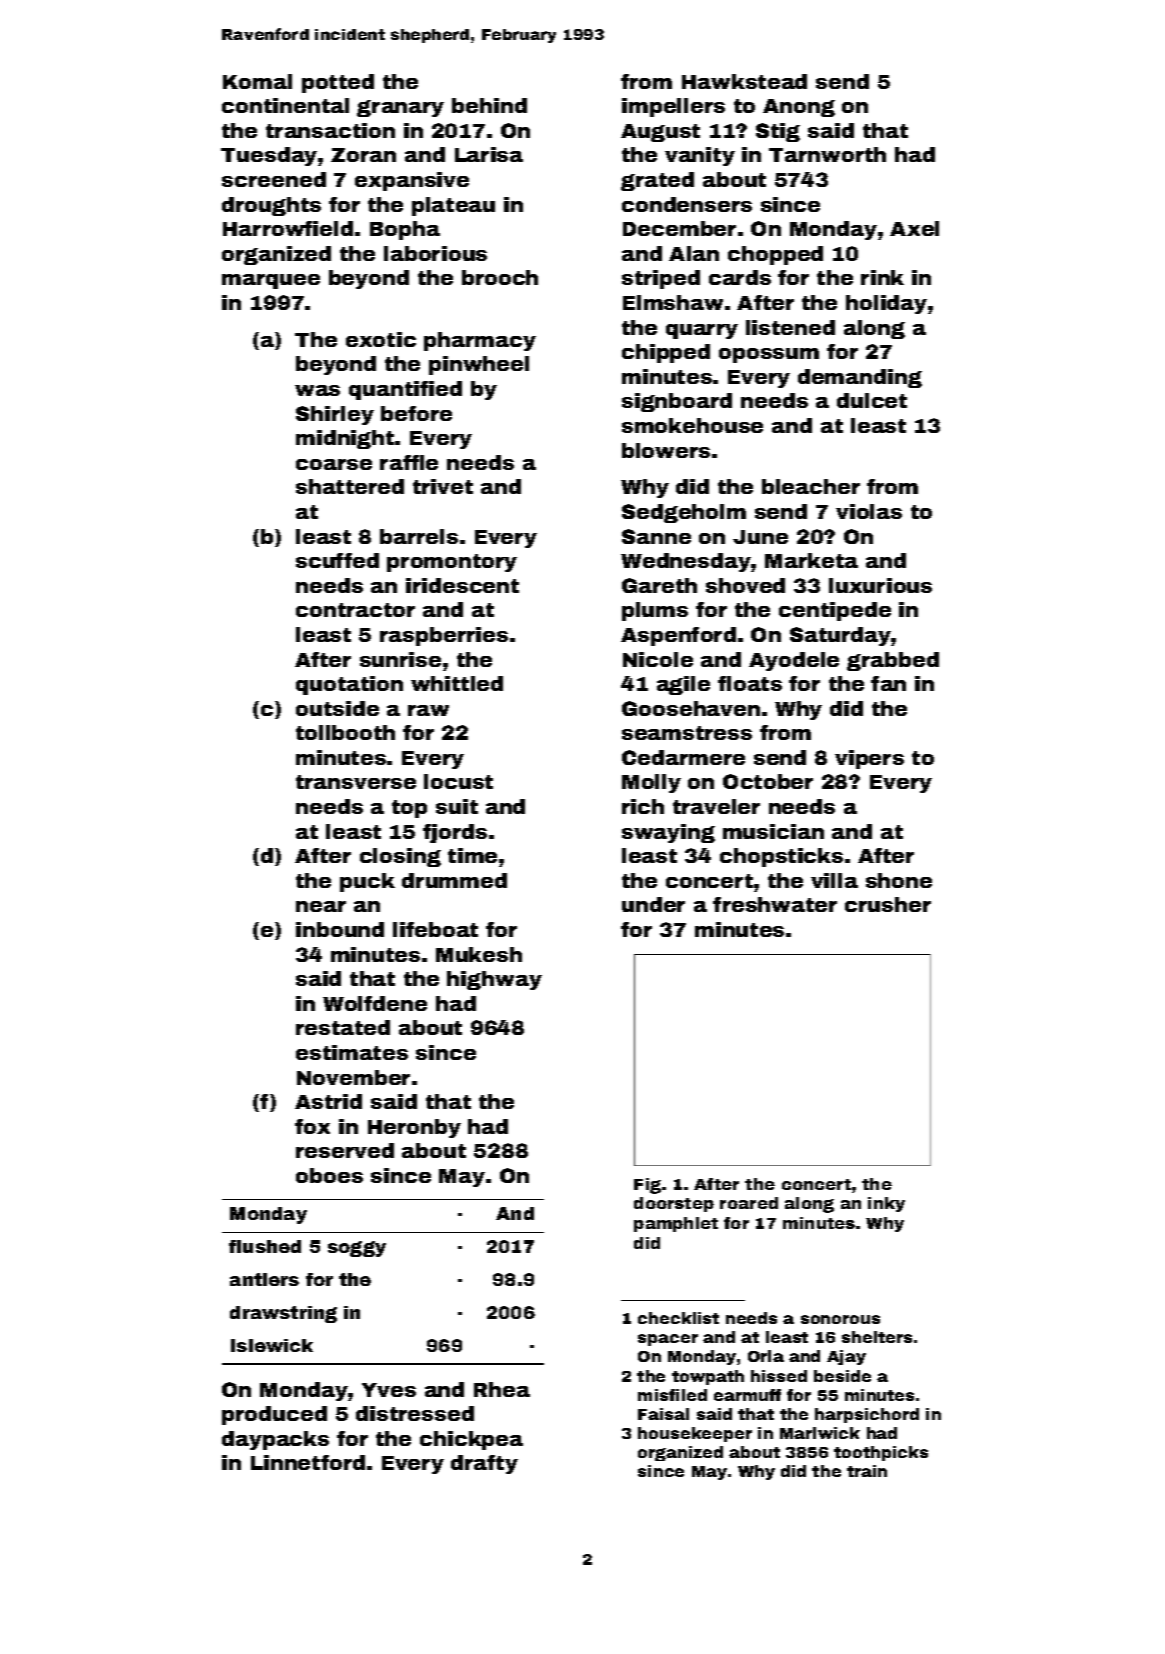 The image size is (1165, 1654). What do you see at coordinates (345, 732) in the screenshot?
I see `tollbooth` at bounding box center [345, 732].
